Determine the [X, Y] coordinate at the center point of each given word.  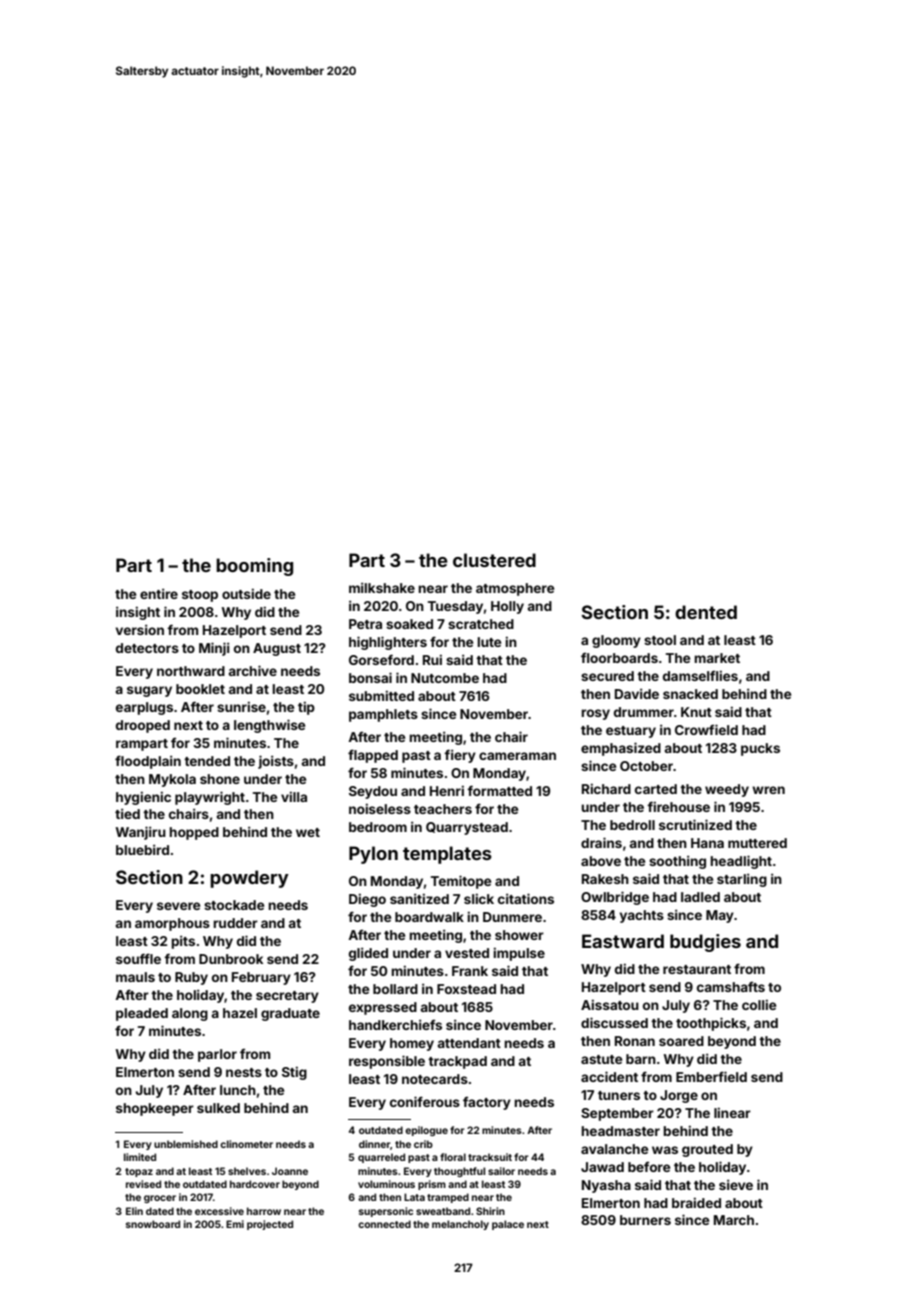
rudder [235, 923]
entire [159, 593]
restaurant [697, 969]
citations [526, 898]
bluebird [142, 849]
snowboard [153, 1224]
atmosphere [515, 589]
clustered [494, 560]
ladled [700, 897]
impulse [519, 954]
